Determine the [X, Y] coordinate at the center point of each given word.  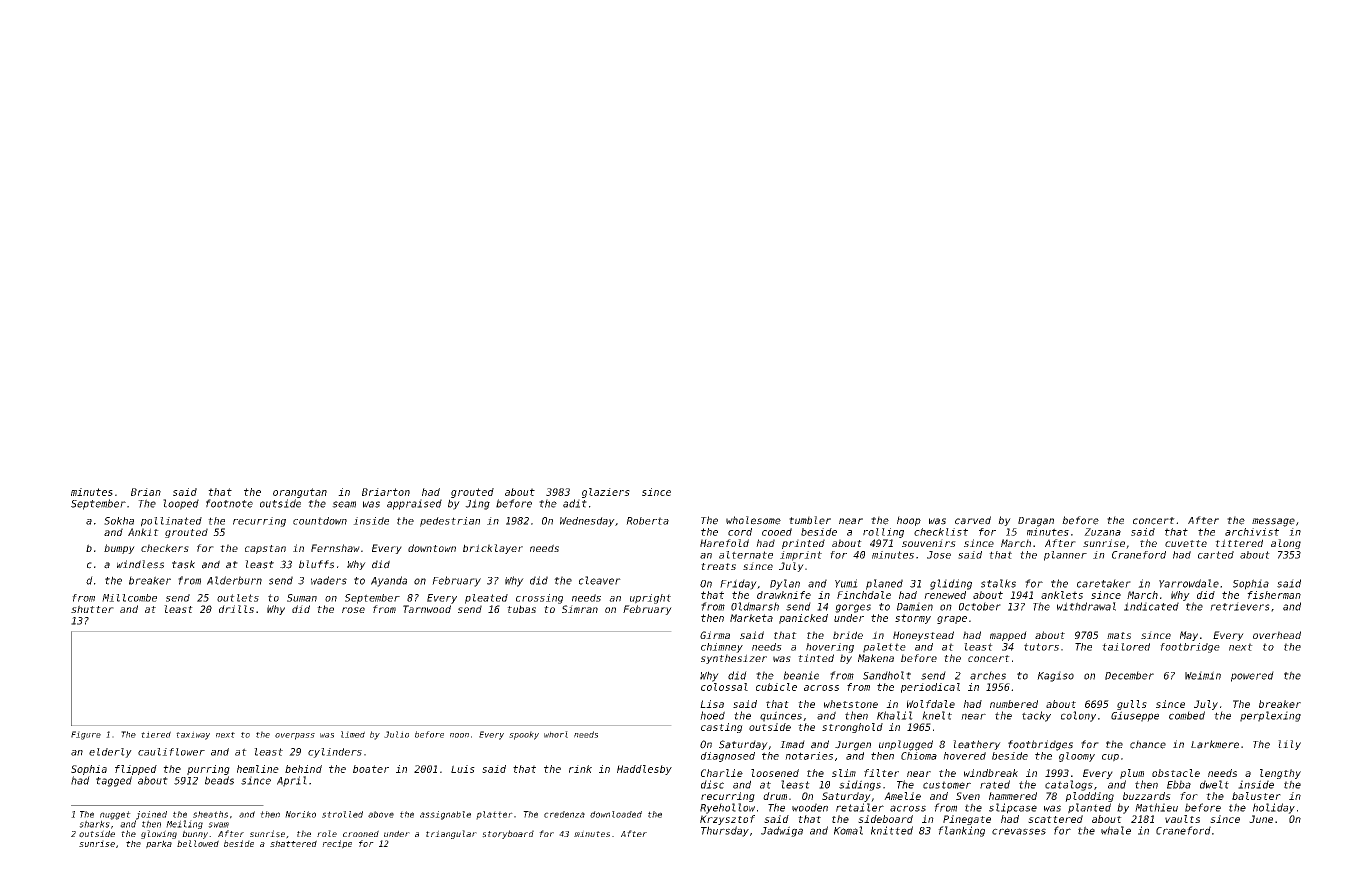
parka [159, 844]
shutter [92, 609]
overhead [1277, 635]
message [1273, 522]
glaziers [606, 493]
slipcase [1013, 808]
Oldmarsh [755, 606]
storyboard [508, 834]
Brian [146, 492]
